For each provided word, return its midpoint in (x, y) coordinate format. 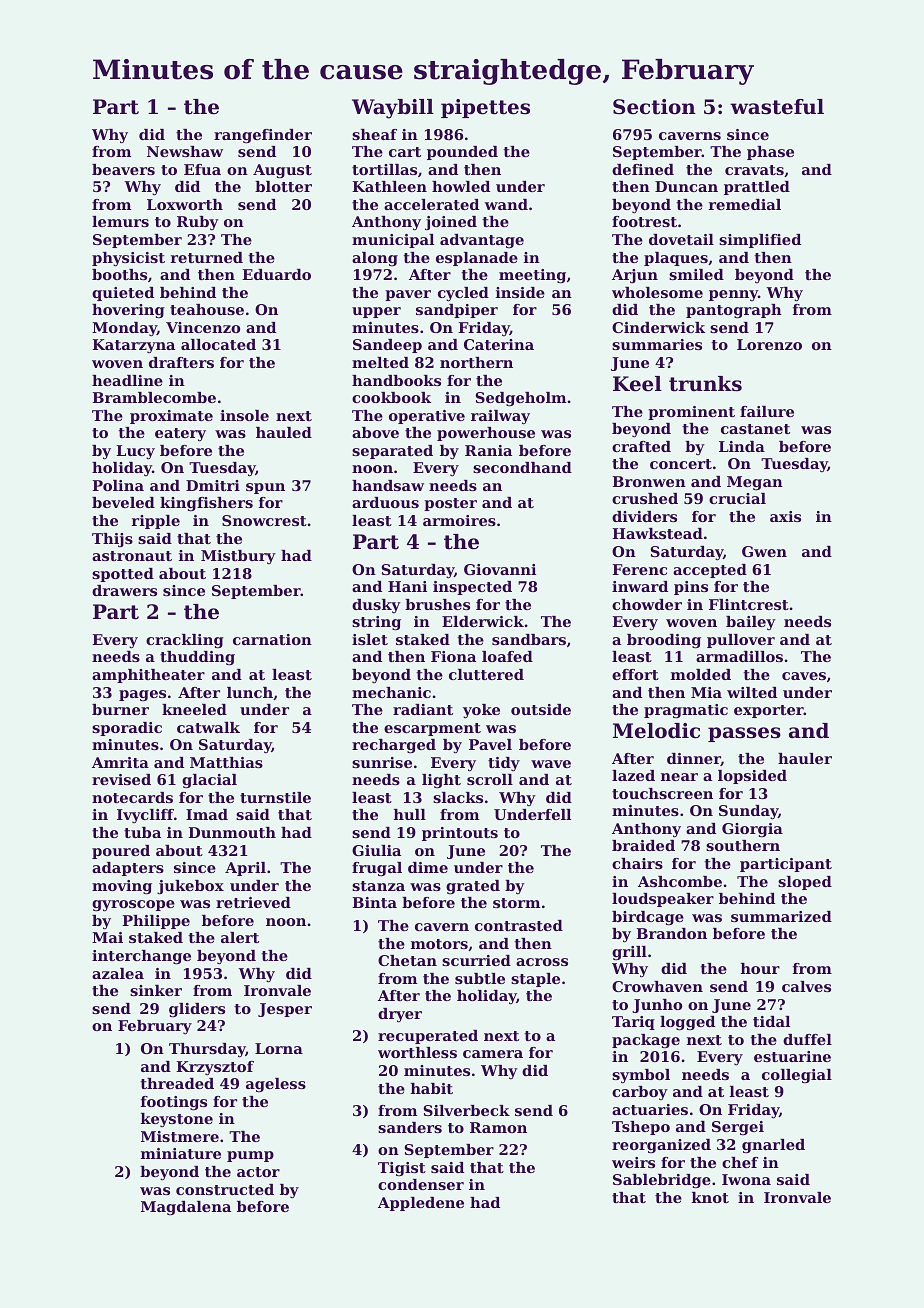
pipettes (485, 108)
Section (654, 107)
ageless (276, 1085)
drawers (124, 590)
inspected (472, 588)
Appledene (421, 1204)
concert (681, 464)
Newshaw (185, 151)
